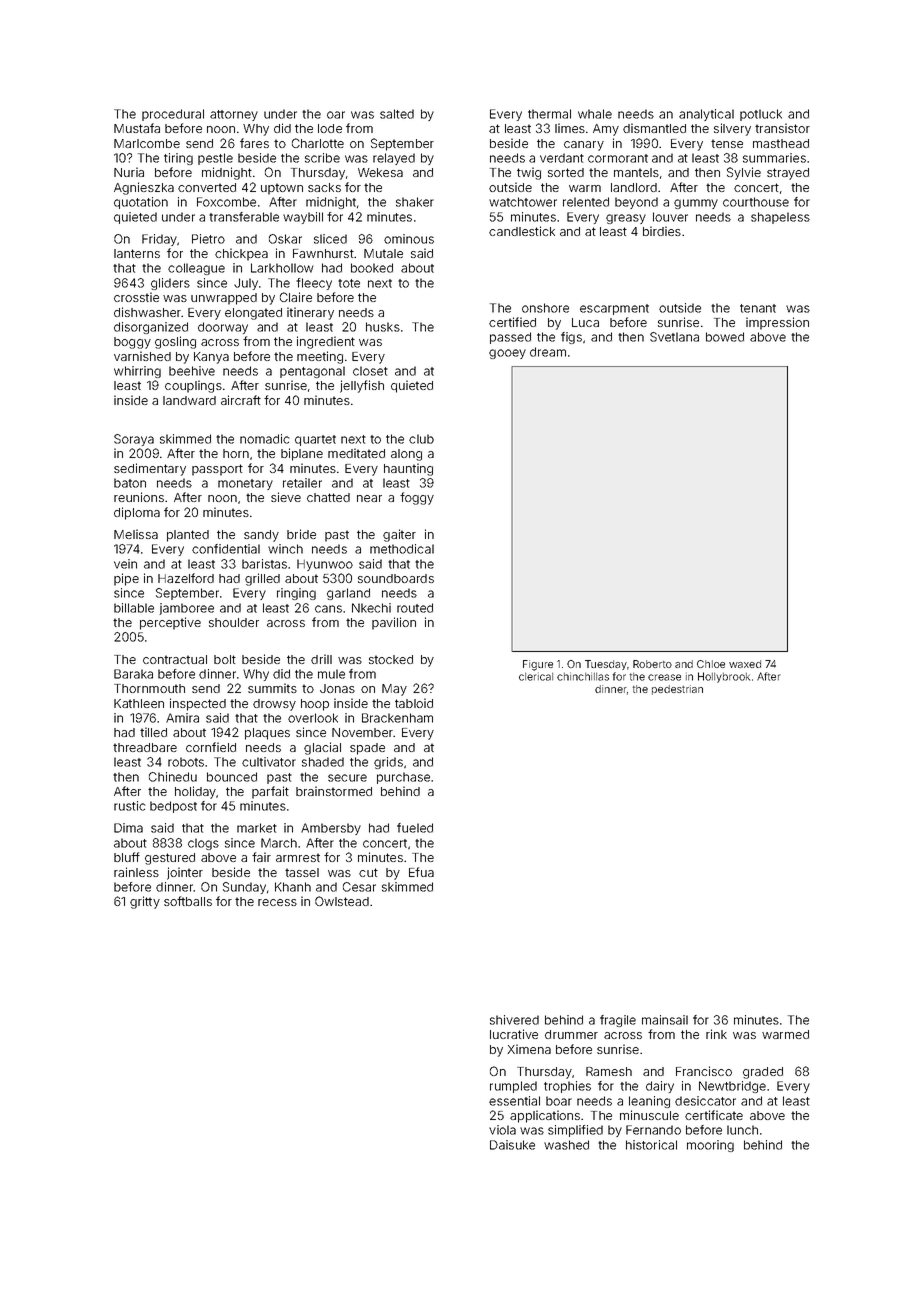 Image resolution: width=924 pixels, height=1311 pixels. I want to click on thermal, so click(549, 114).
